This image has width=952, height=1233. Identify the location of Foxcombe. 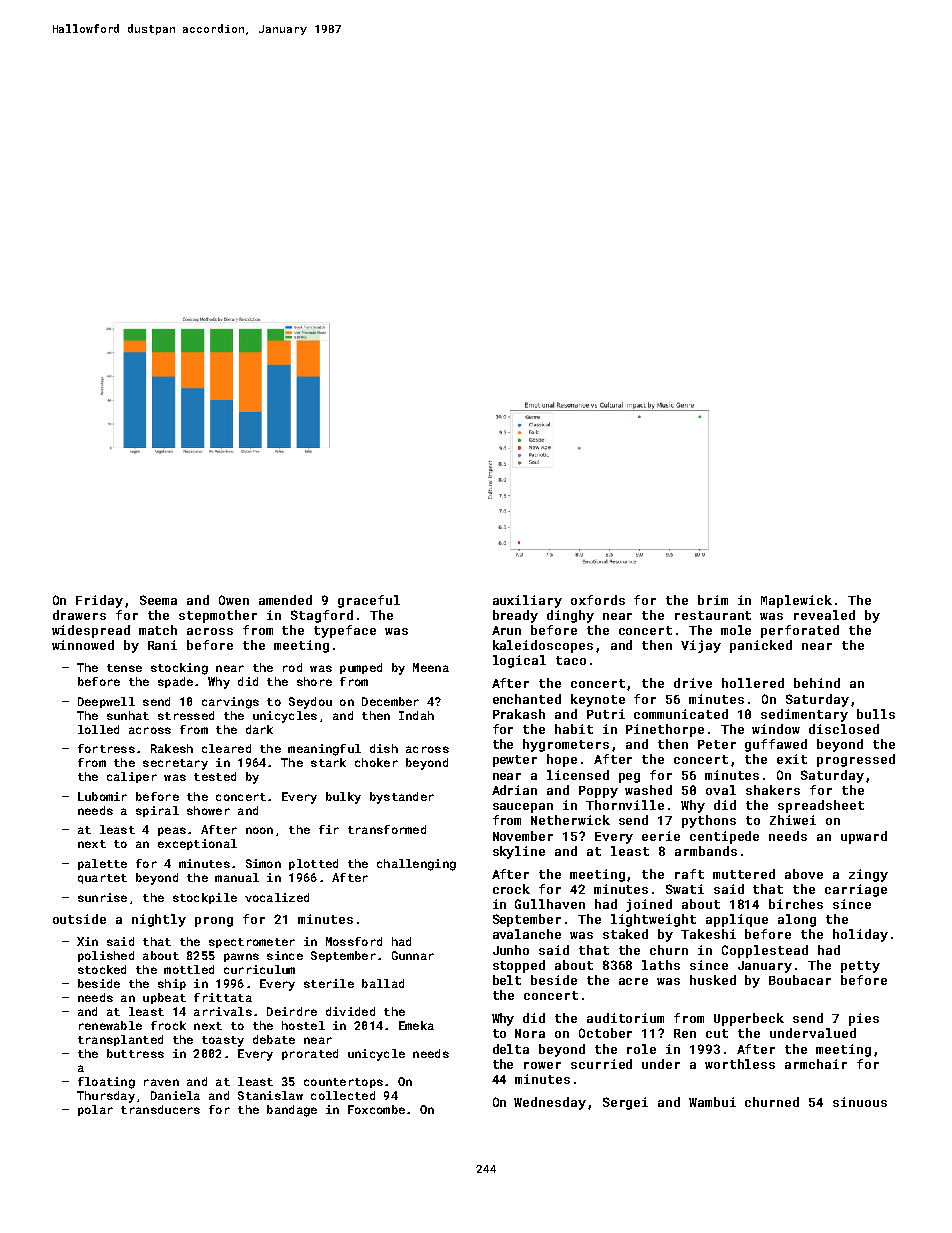
(376, 1109).
